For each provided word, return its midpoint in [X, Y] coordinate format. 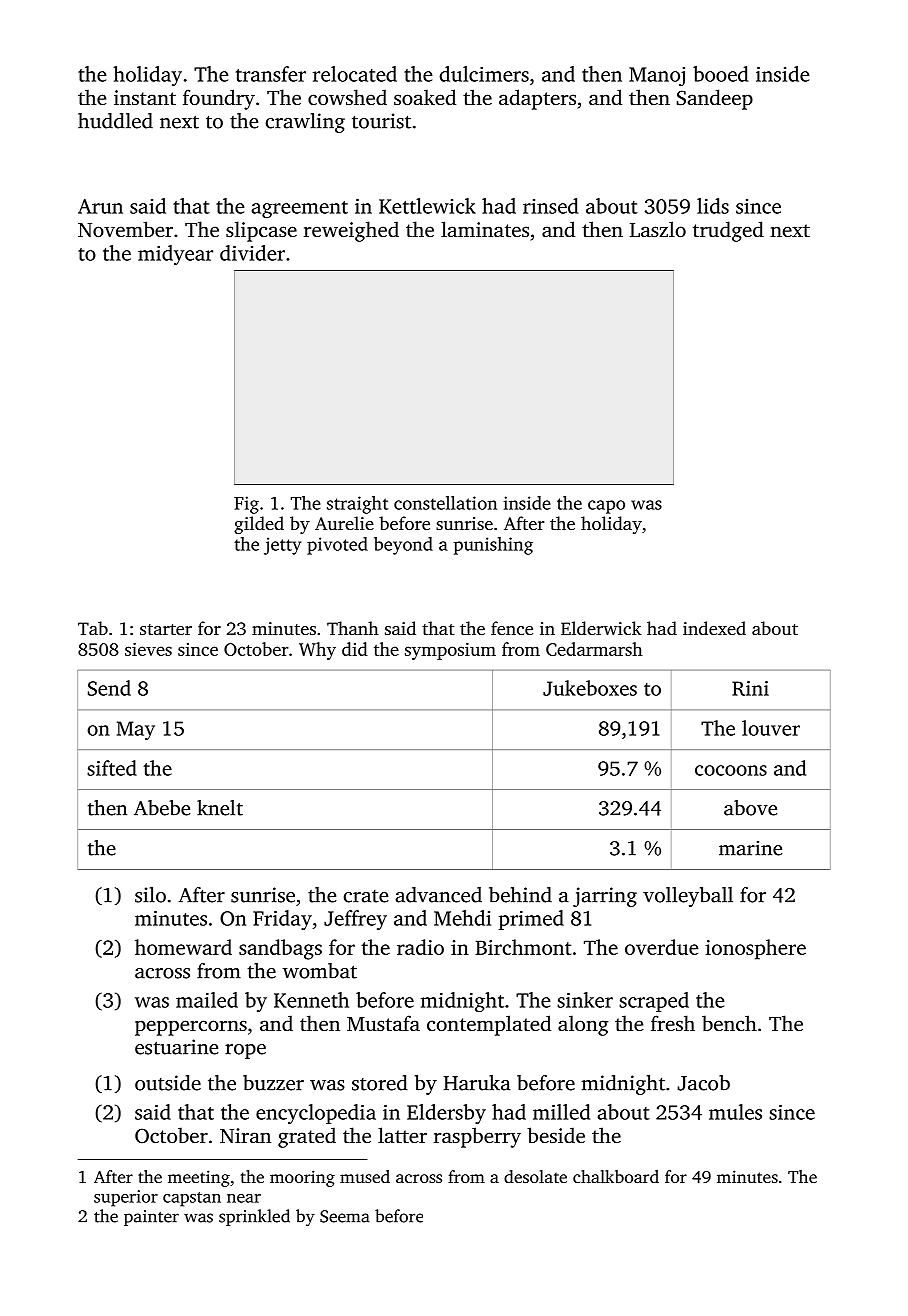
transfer [271, 74]
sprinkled [254, 1217]
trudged [728, 231]
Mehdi [462, 918]
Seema [345, 1216]
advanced [439, 895]
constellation [445, 503]
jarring [605, 897]
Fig [246, 505]
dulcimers [484, 74]
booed [720, 74]
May [136, 730]
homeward [183, 947]
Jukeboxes [590, 688]
